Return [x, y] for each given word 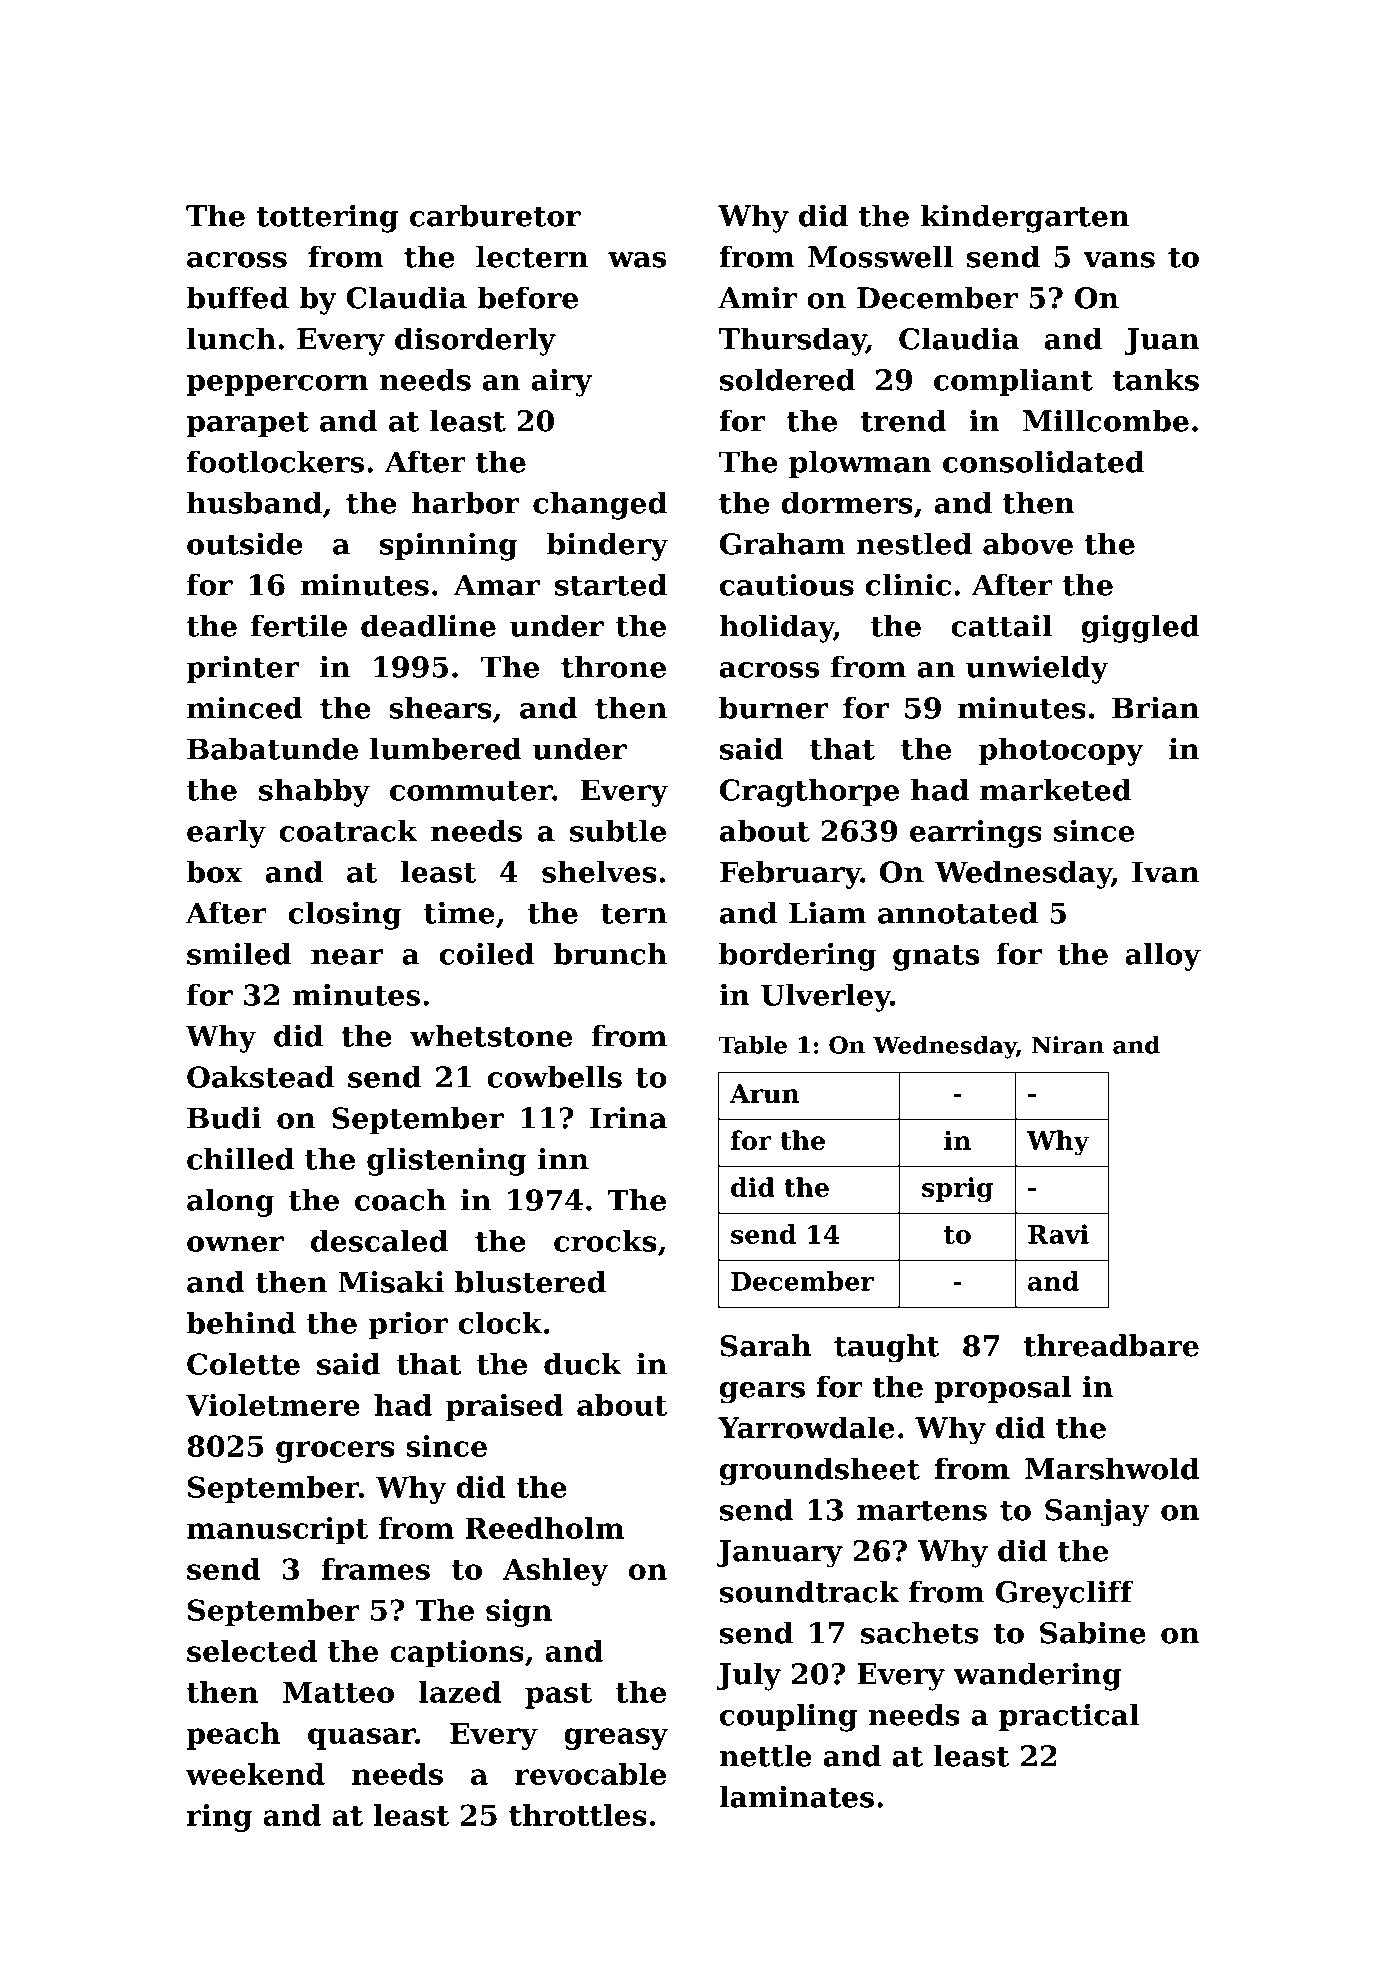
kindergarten [1025, 218]
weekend [255, 1774]
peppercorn [278, 385]
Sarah [765, 1345]
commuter [471, 791]
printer [243, 669]
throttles [578, 1815]
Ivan [1165, 872]
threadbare [1111, 1345]
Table [752, 1045]
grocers [335, 1452]
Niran [1068, 1045]
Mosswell [880, 256]
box [214, 871]
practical [1069, 1717]
